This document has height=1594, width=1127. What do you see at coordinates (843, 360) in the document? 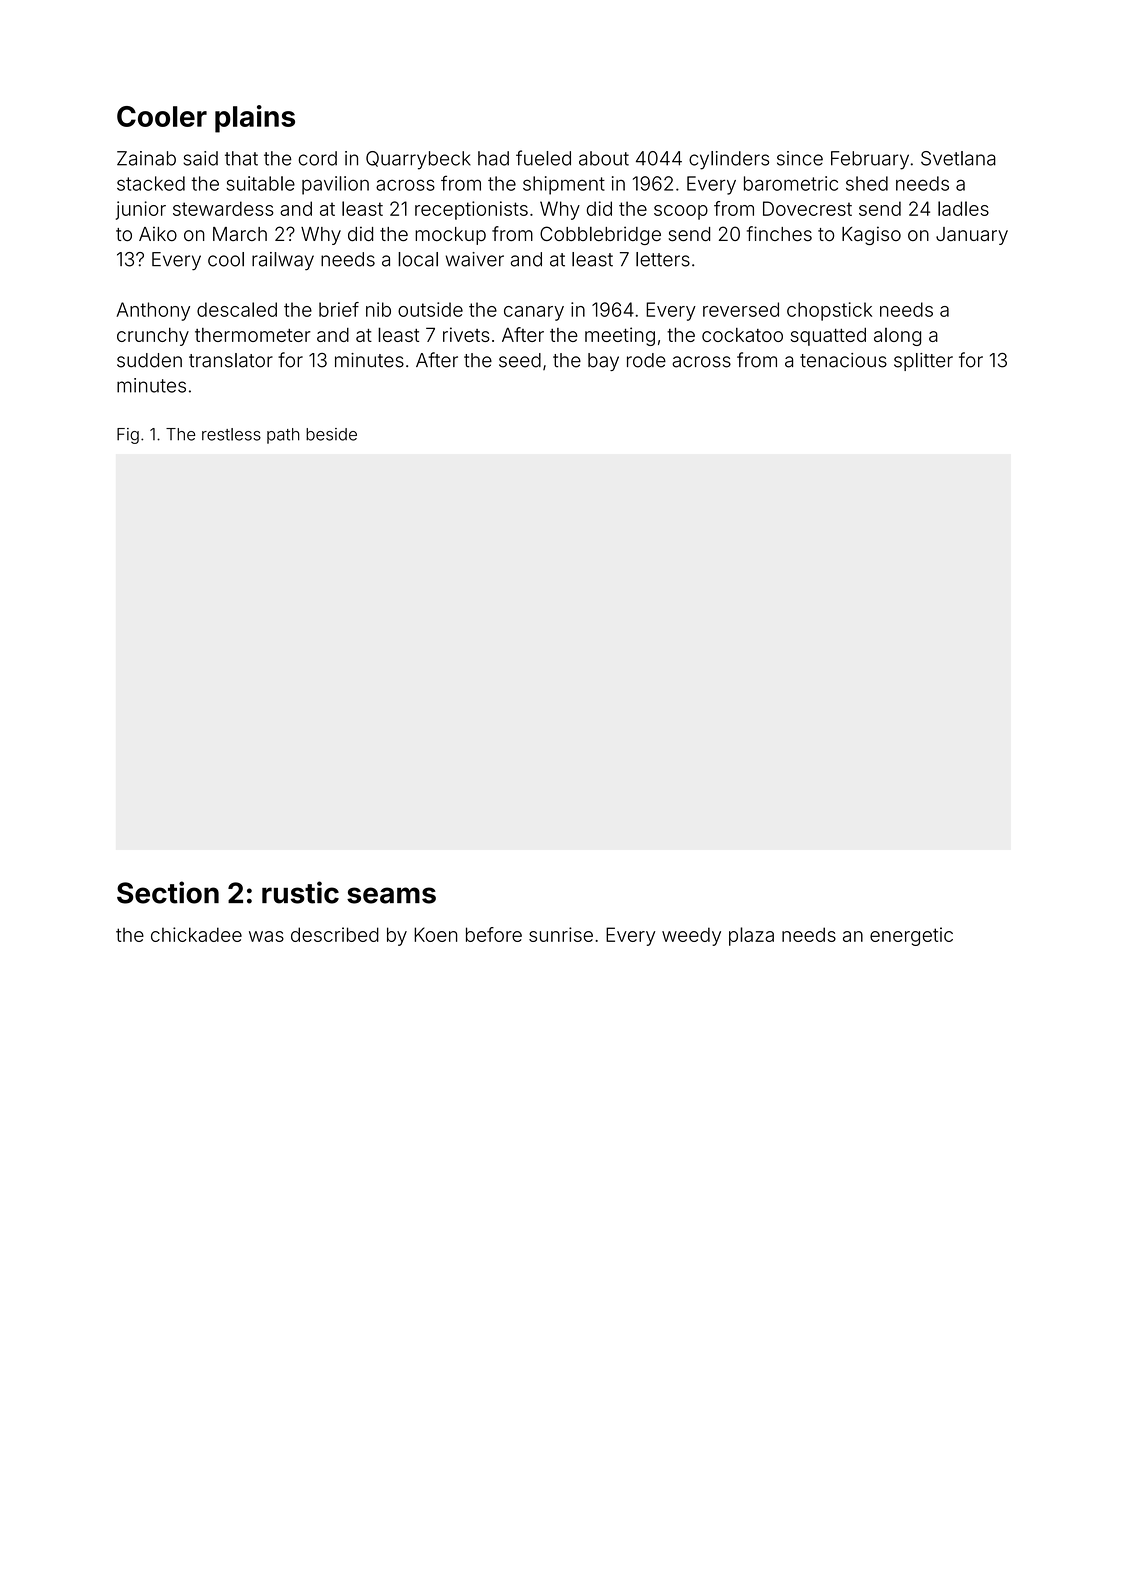
I see `tenacious` at bounding box center [843, 360].
